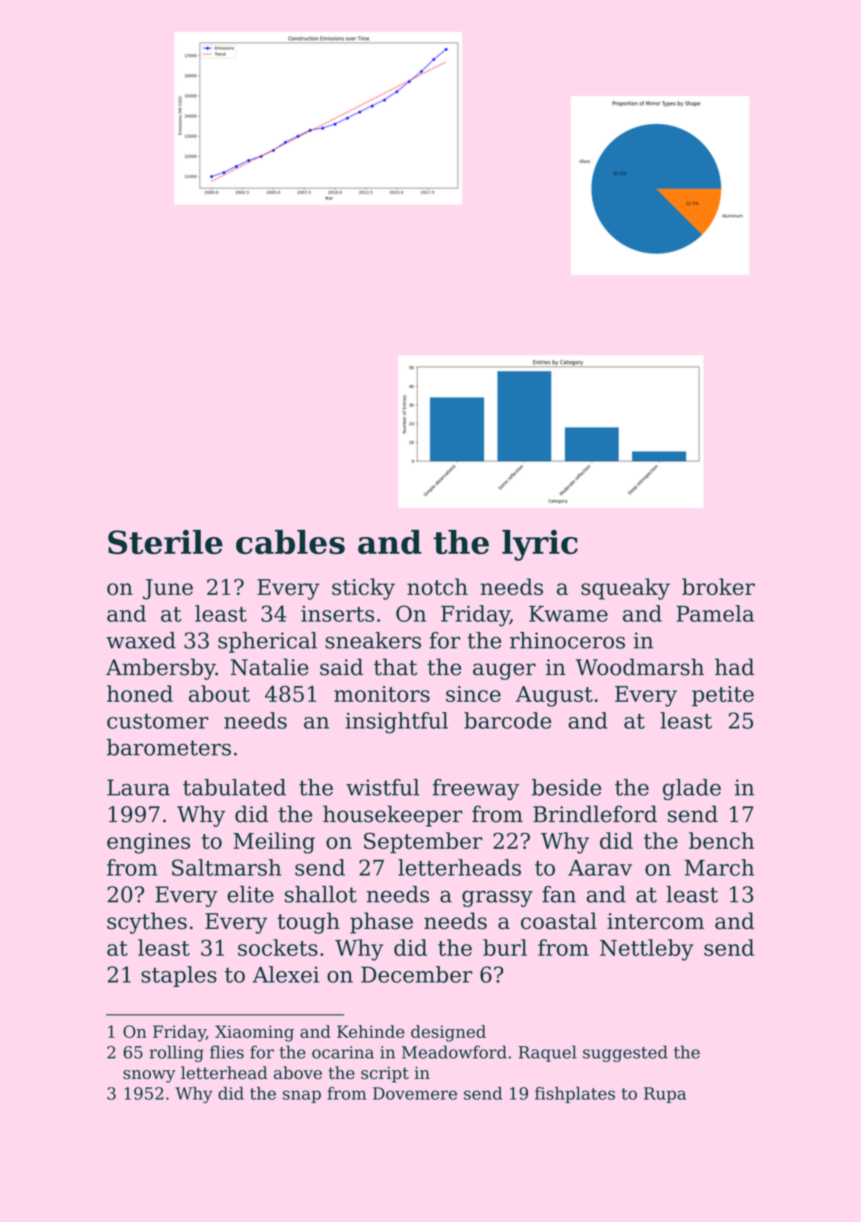 This document has height=1222, width=861. Describe the element at coordinates (177, 1053) in the document. I see `rolling` at that location.
